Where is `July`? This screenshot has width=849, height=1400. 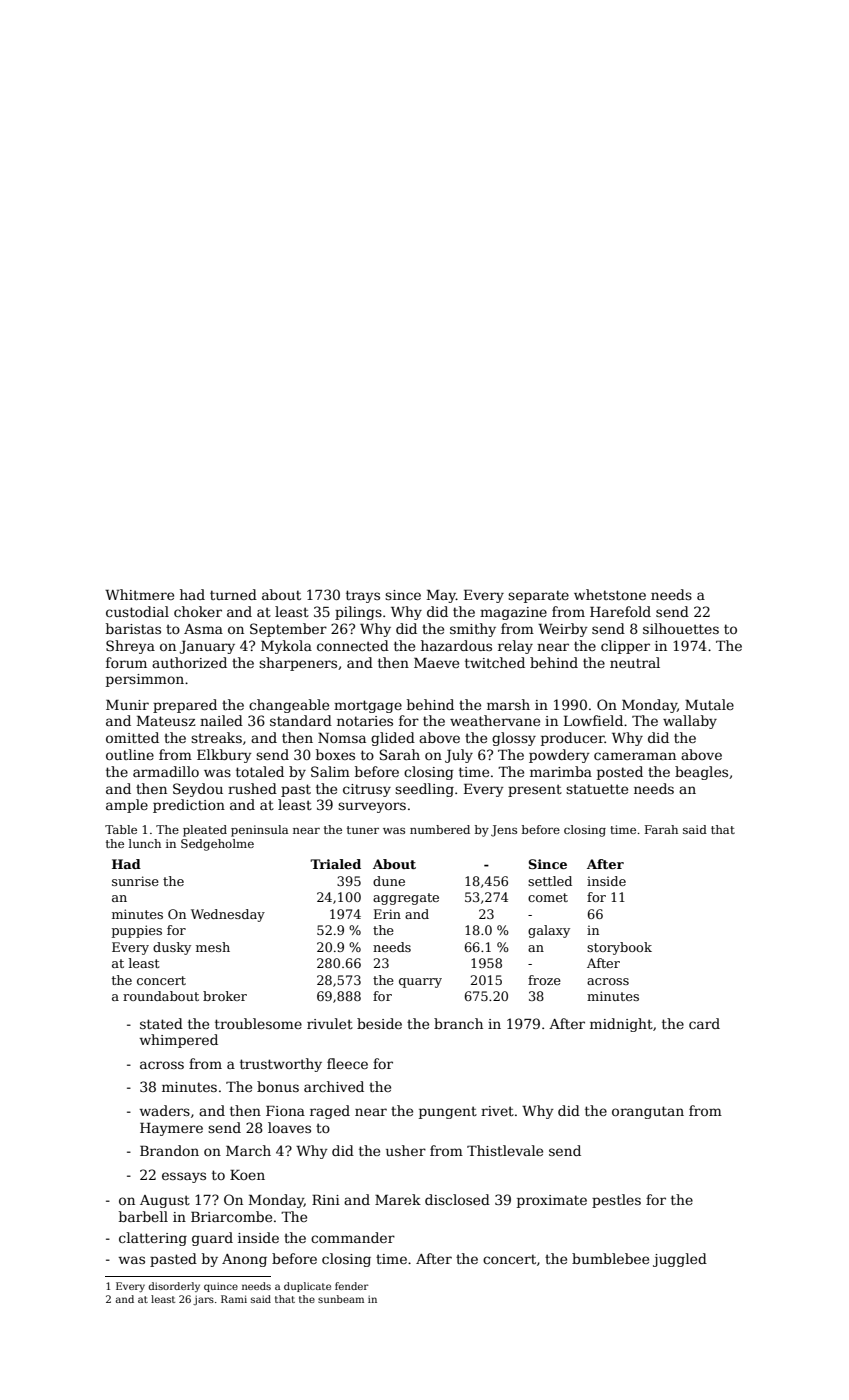 July is located at coordinates (459, 756).
